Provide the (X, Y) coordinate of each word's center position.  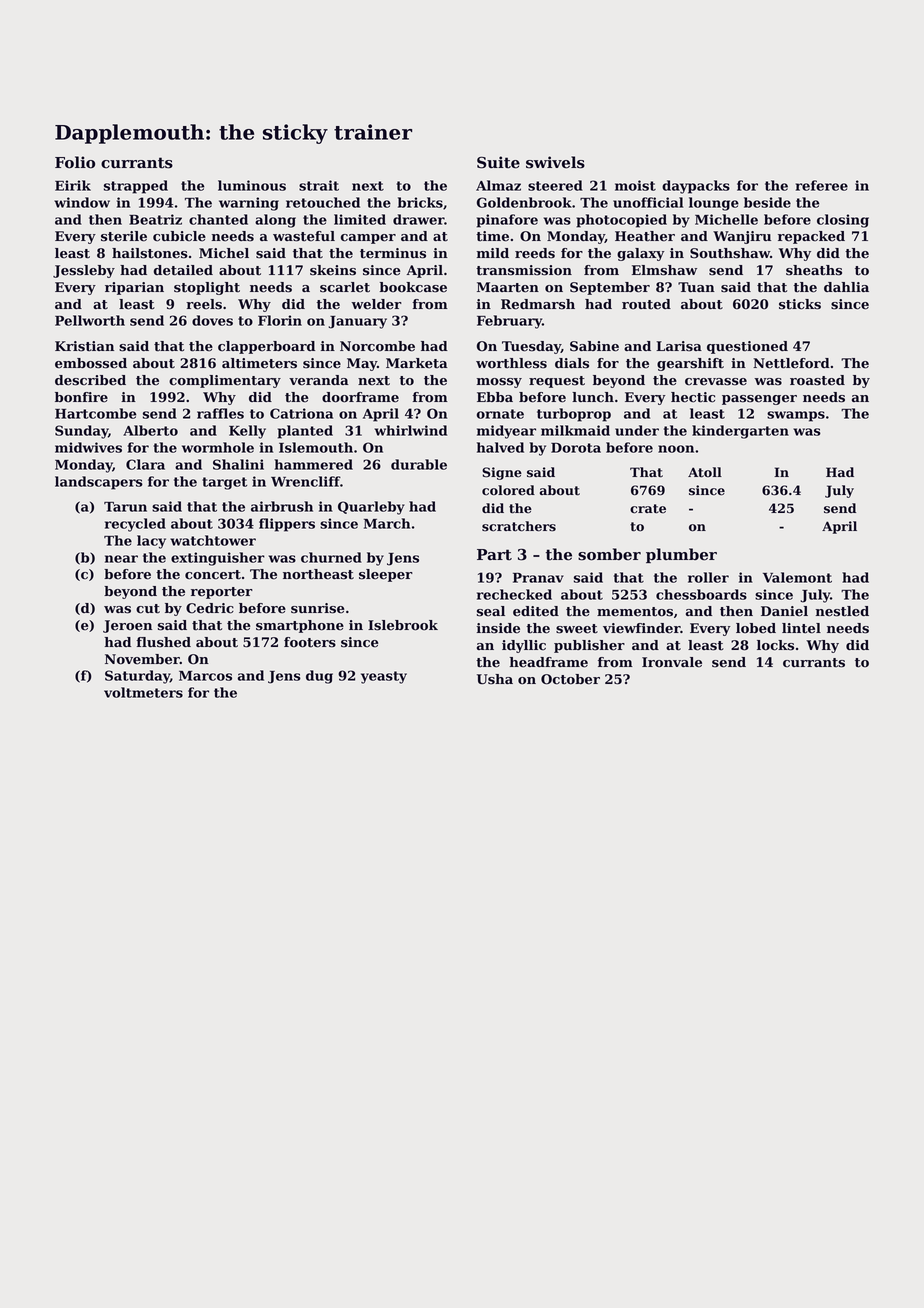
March (387, 523)
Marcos (205, 676)
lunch (593, 397)
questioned (747, 347)
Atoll (705, 472)
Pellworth (90, 320)
